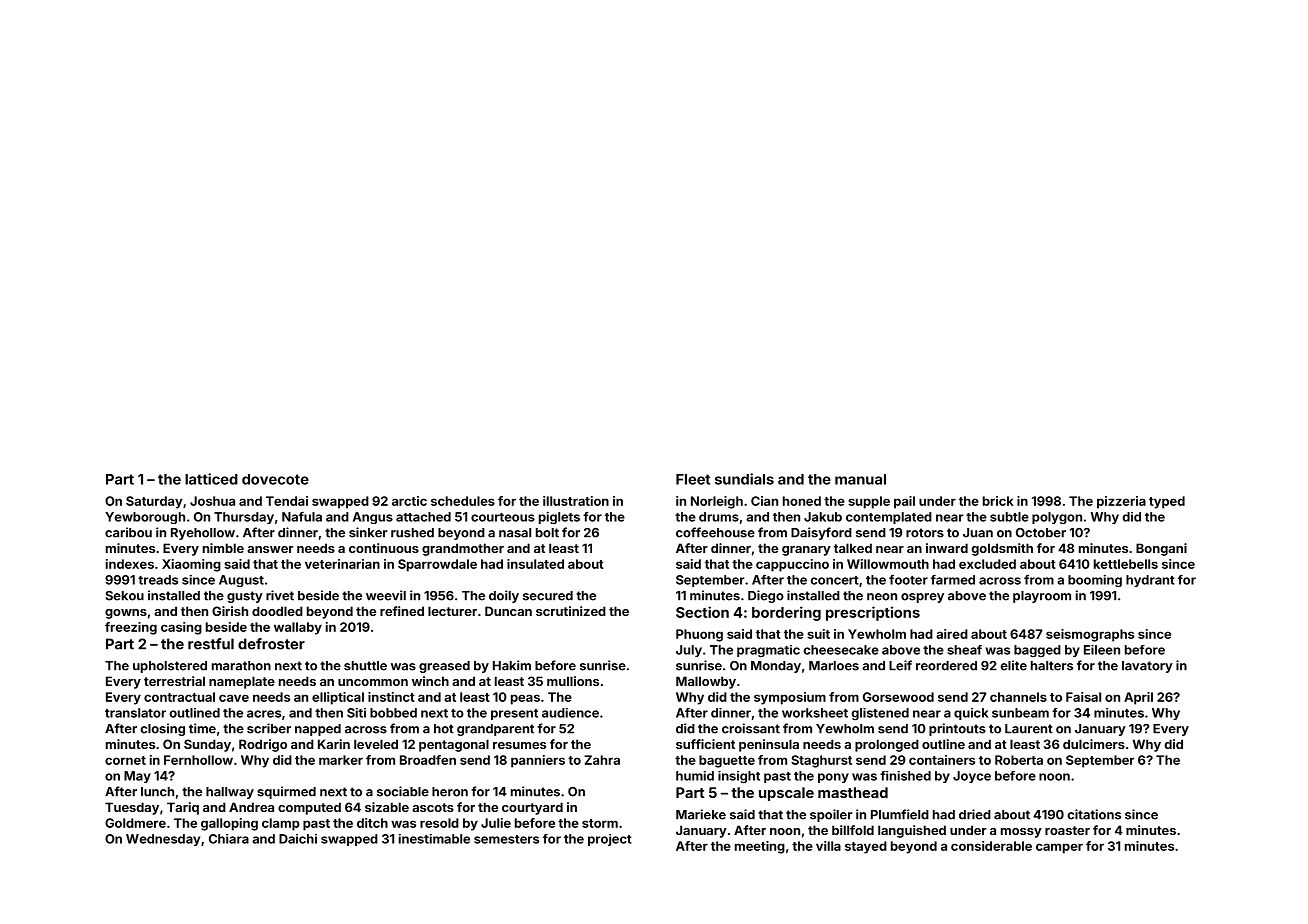 Image resolution: width=1308 pixels, height=924 pixels. I want to click on Karin, so click(334, 744).
